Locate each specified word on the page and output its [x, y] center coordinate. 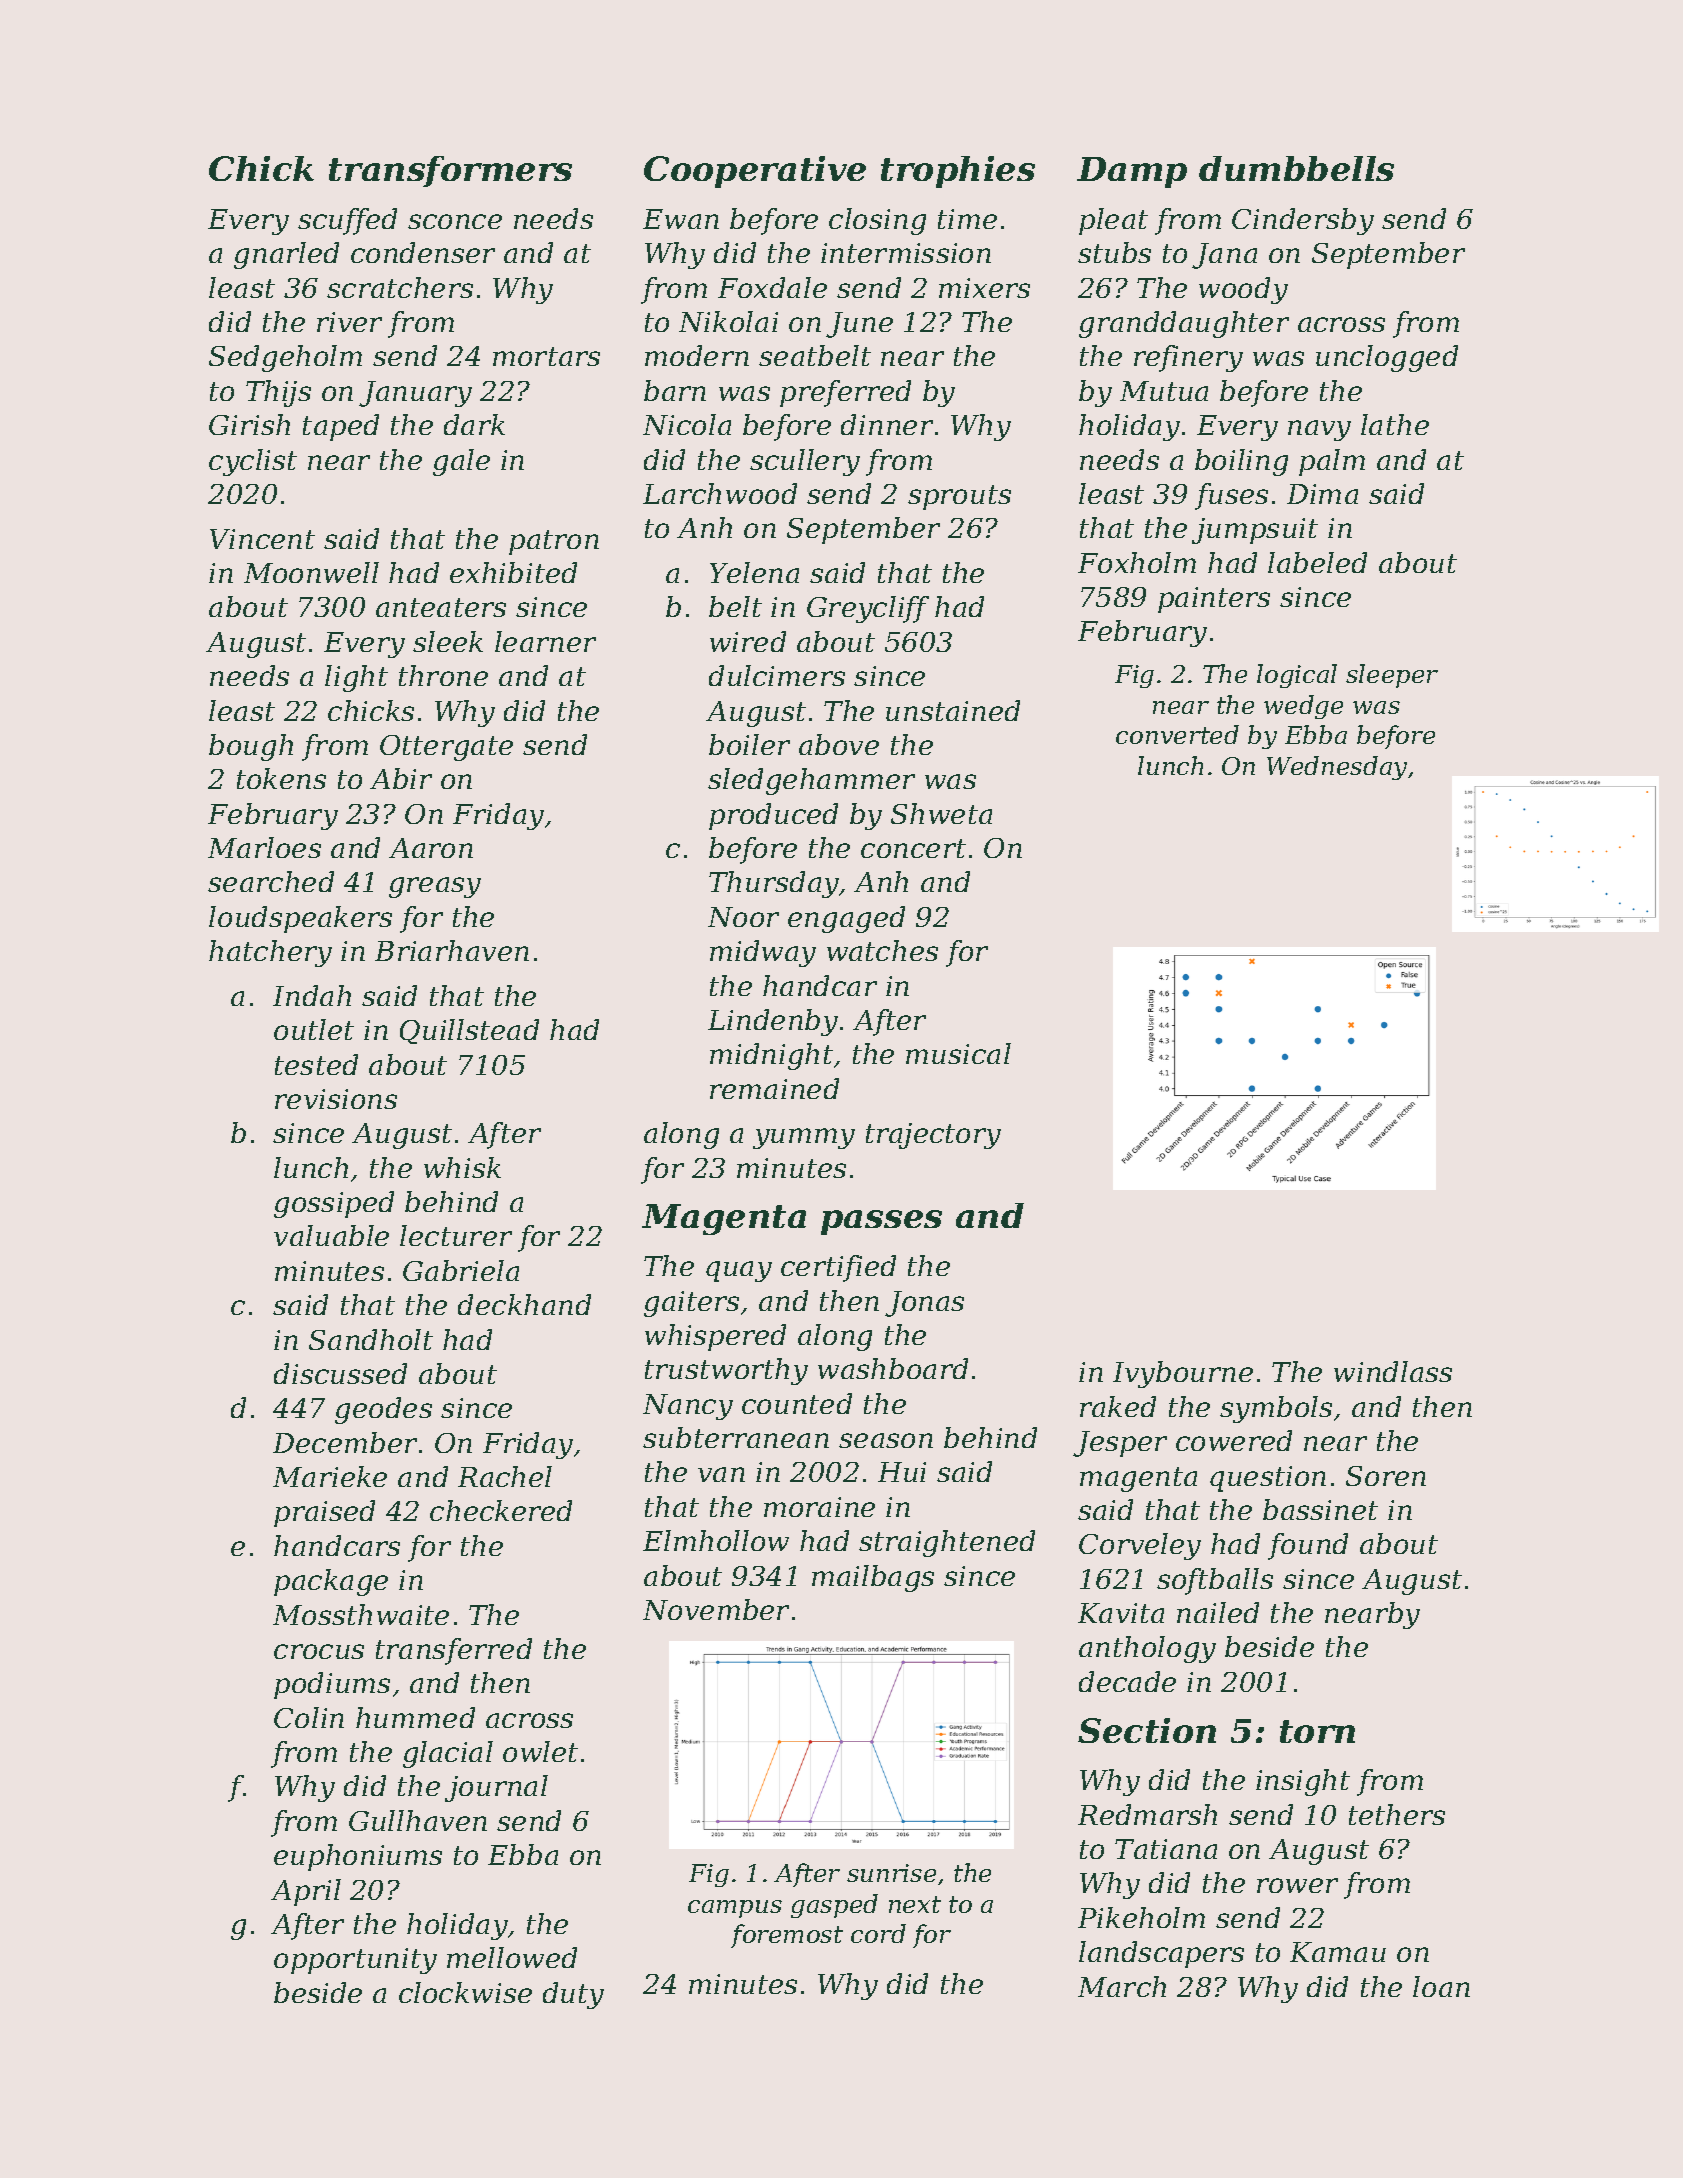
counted [797, 1403]
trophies [958, 172]
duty [573, 1995]
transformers [450, 171]
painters [1214, 600]
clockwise [465, 1992]
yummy [804, 1138]
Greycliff [868, 609]
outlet [314, 1029]
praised [324, 1513]
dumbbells [1296, 168]
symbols [1276, 1409]
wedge [1303, 707]
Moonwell [311, 572]
